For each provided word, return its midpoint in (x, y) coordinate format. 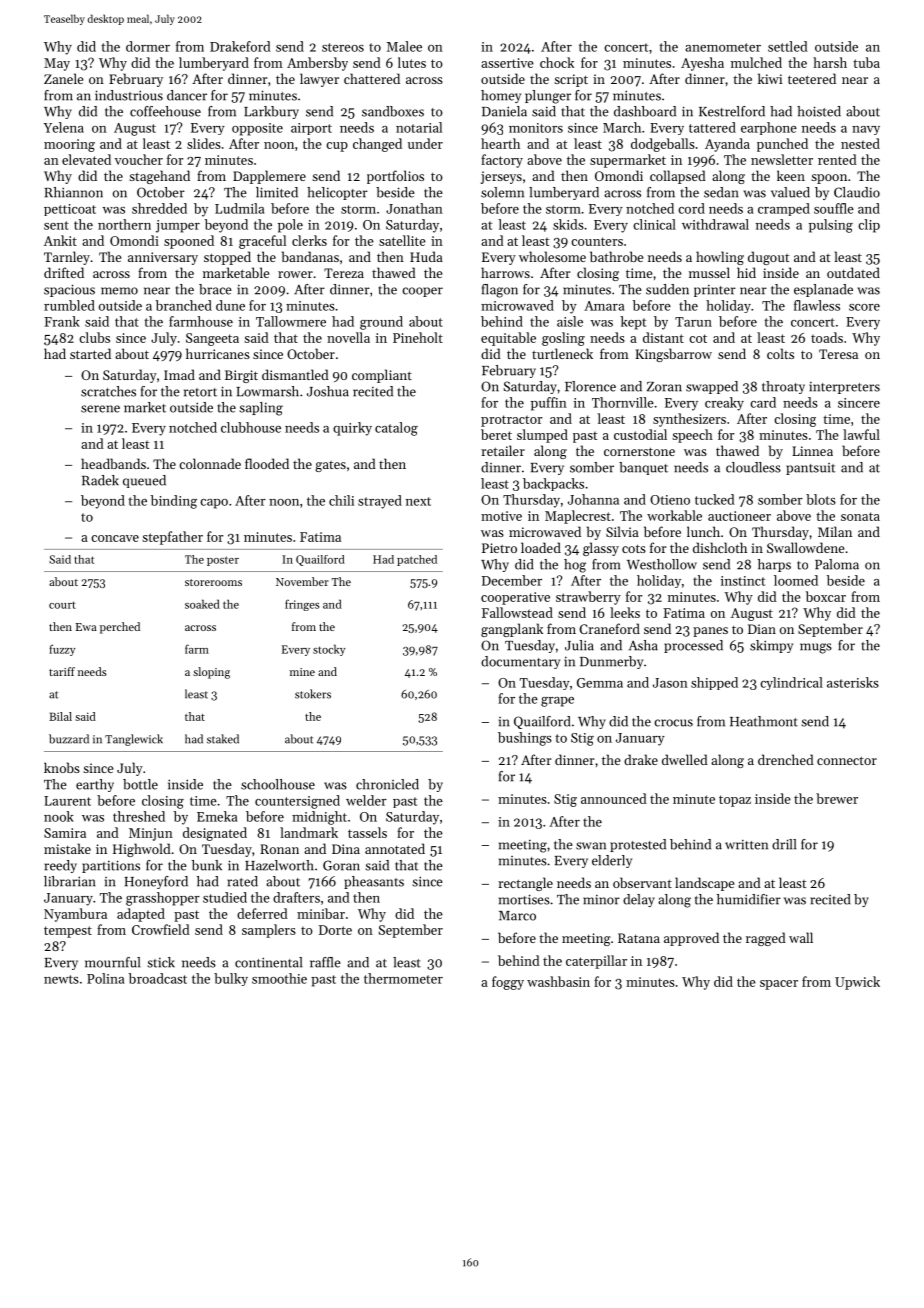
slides (204, 143)
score (864, 307)
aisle (570, 321)
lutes (412, 62)
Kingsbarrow (673, 355)
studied (225, 897)
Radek (100, 480)
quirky (352, 429)
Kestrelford (732, 111)
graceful (262, 242)
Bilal (60, 716)
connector (847, 760)
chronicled (387, 784)
